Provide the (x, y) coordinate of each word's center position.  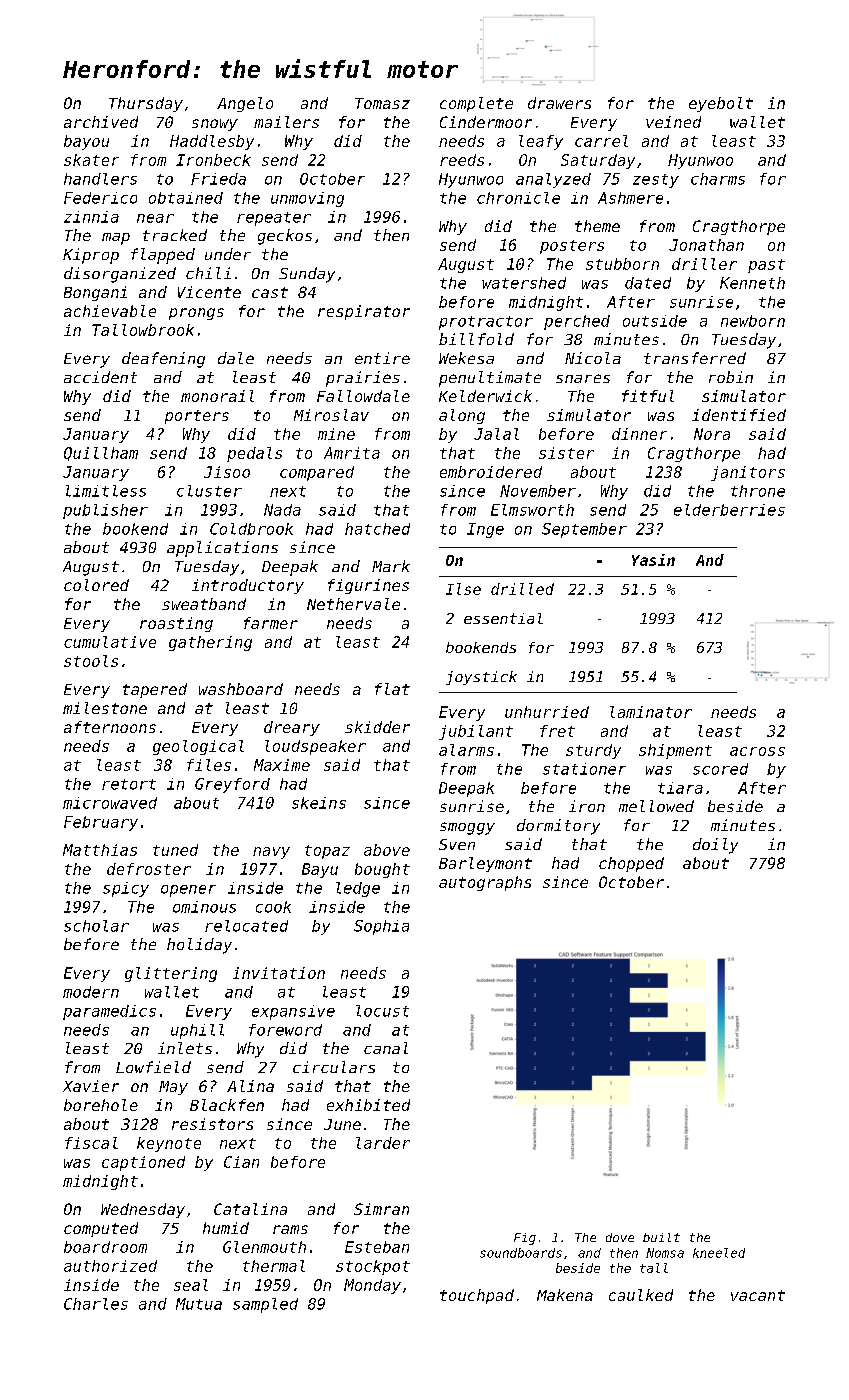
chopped (631, 864)
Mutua (199, 1304)
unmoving (307, 199)
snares (583, 378)
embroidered (491, 472)
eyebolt (721, 104)
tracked (175, 235)
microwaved (110, 803)
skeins (319, 803)
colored (96, 585)
